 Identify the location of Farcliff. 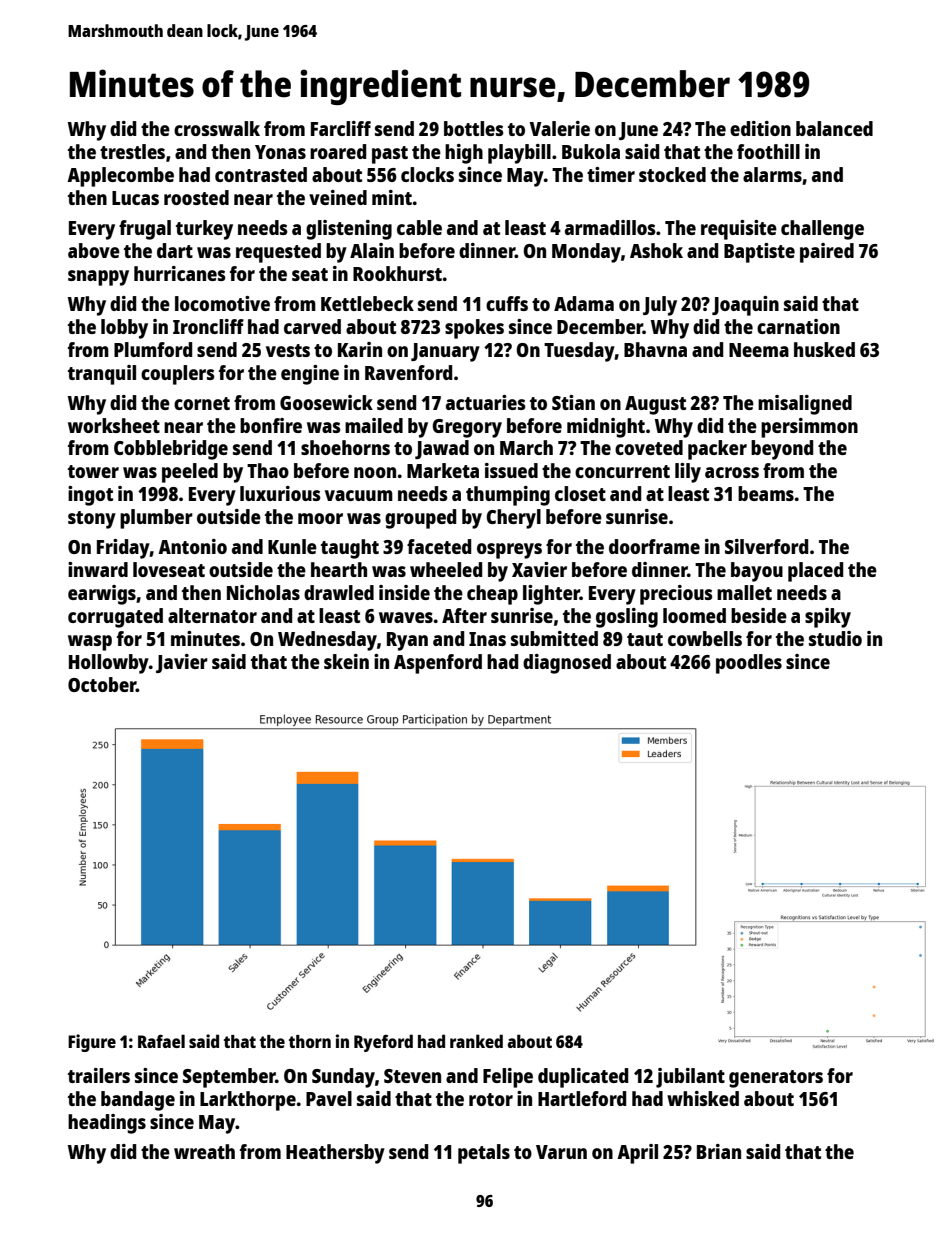
(341, 128).
